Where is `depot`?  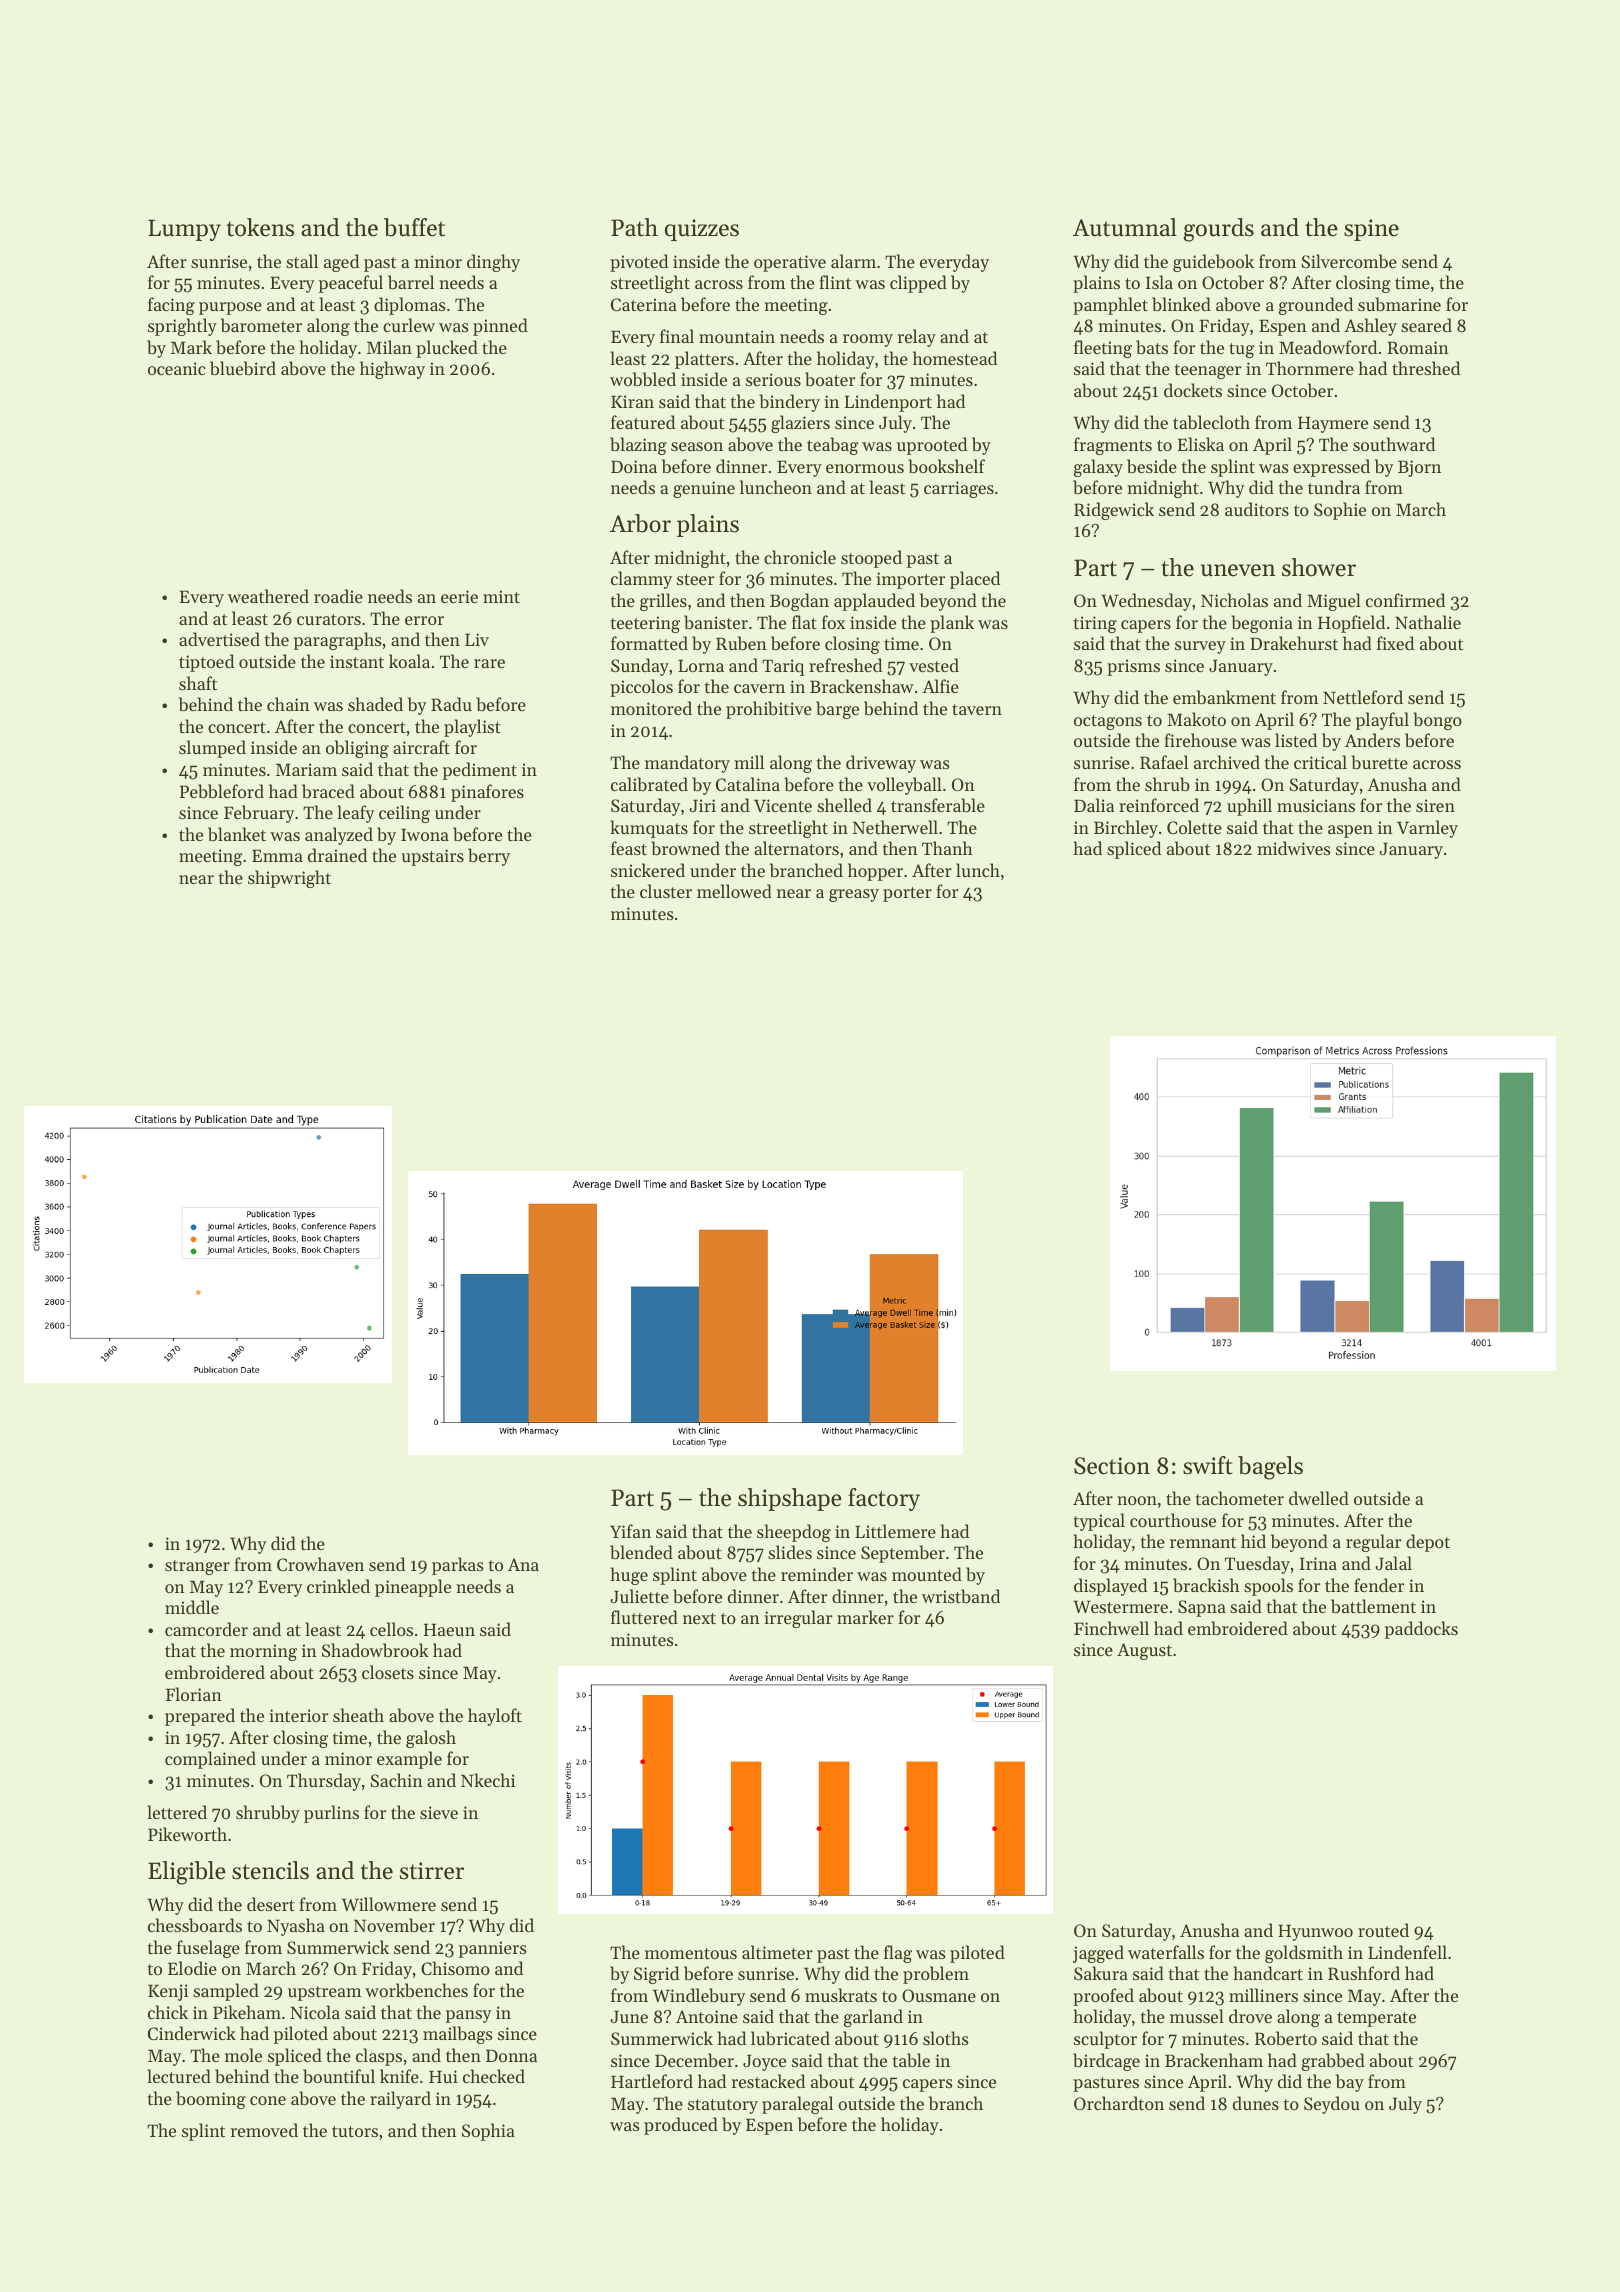 depot is located at coordinates (1428, 1543).
